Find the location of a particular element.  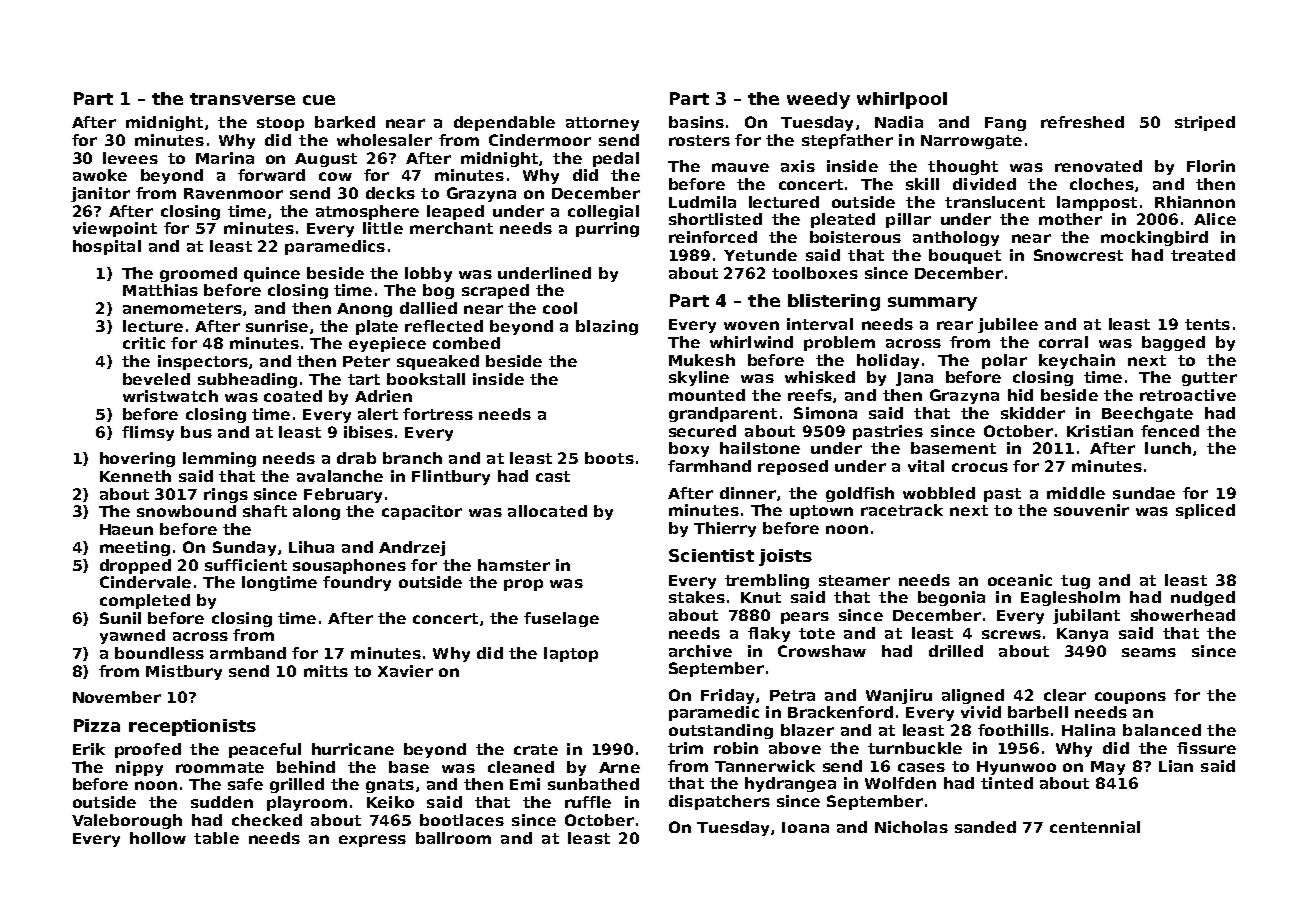

boots is located at coordinates (609, 458).
